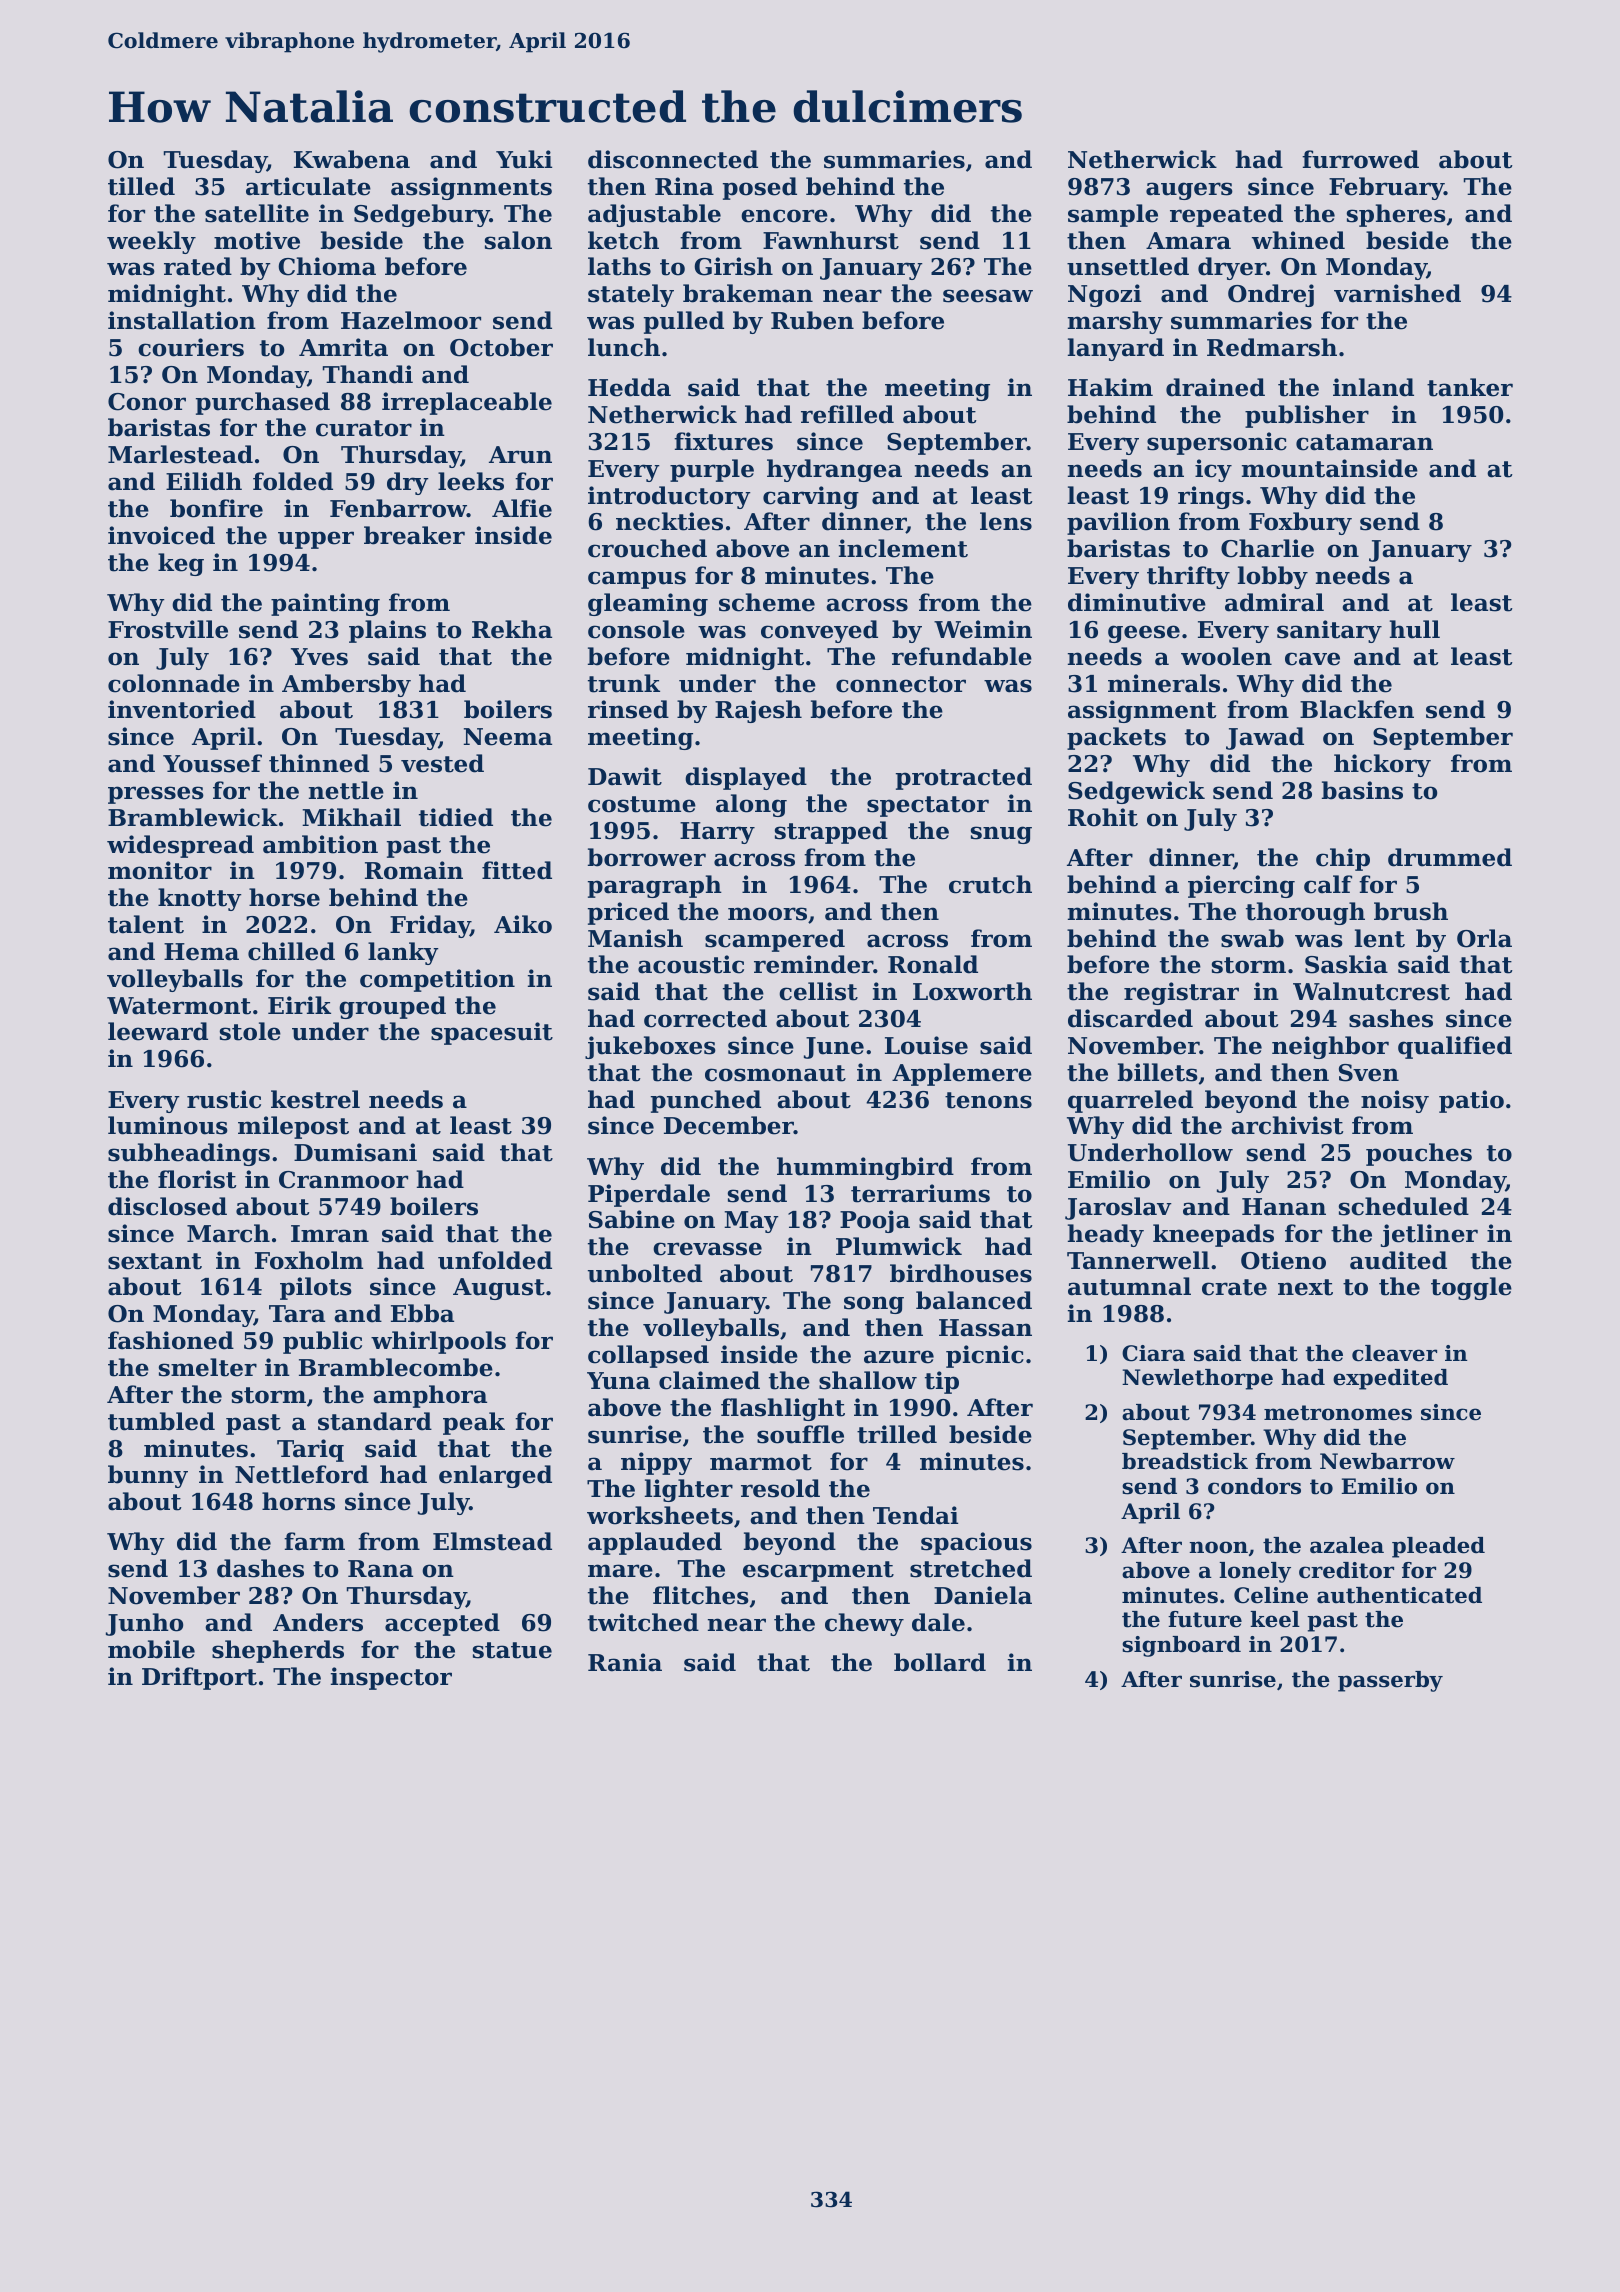  I want to click on chewy, so click(864, 1624).
